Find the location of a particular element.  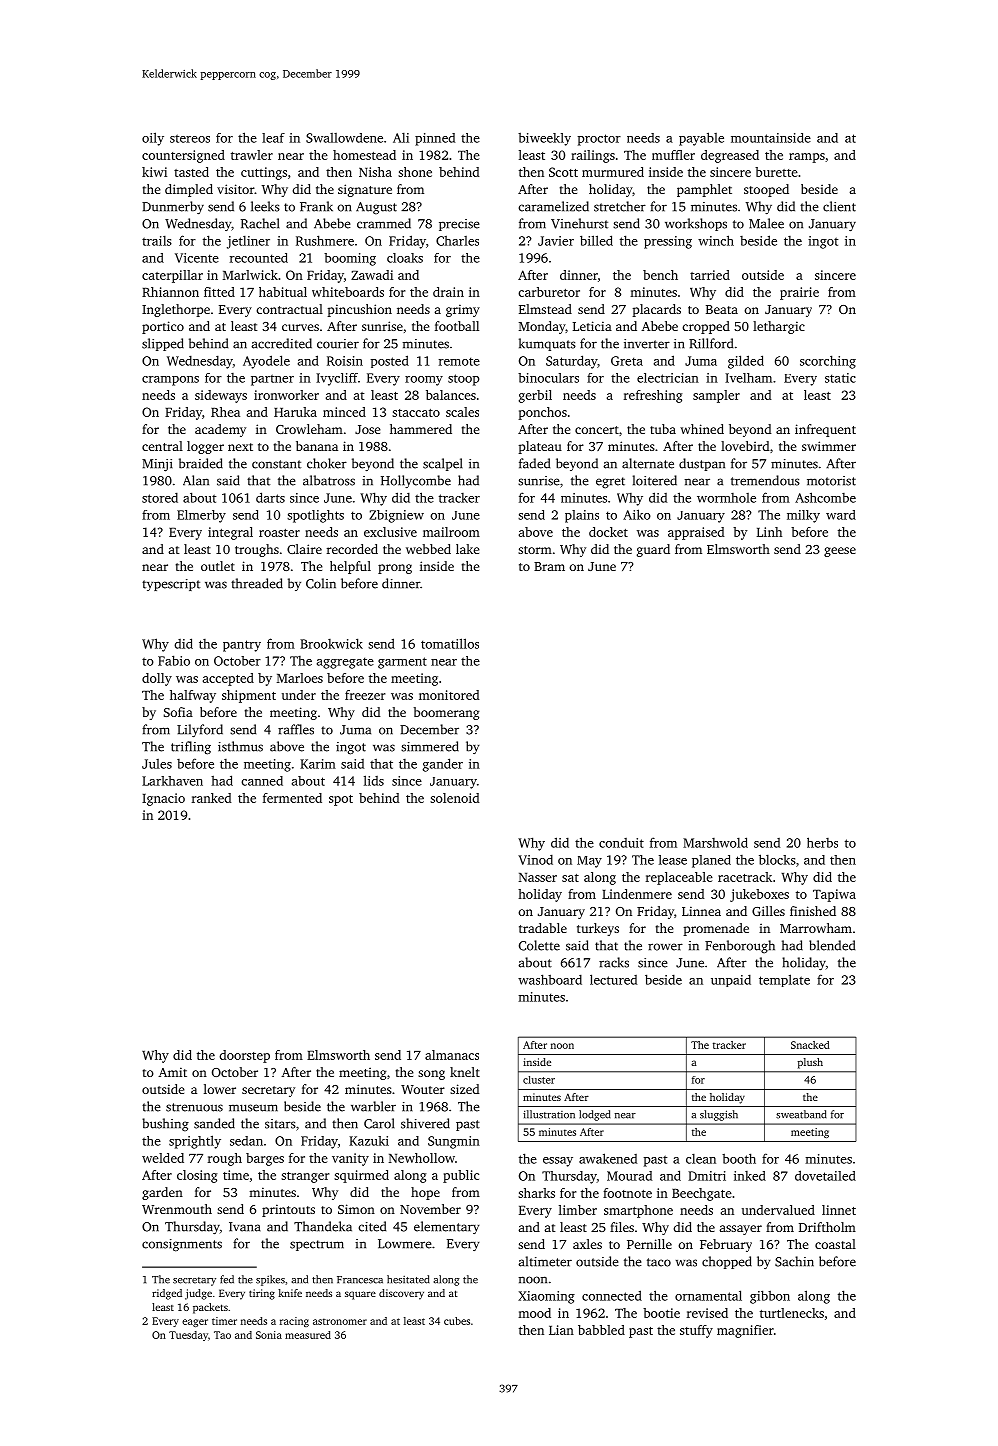

solenoid is located at coordinates (454, 798).
